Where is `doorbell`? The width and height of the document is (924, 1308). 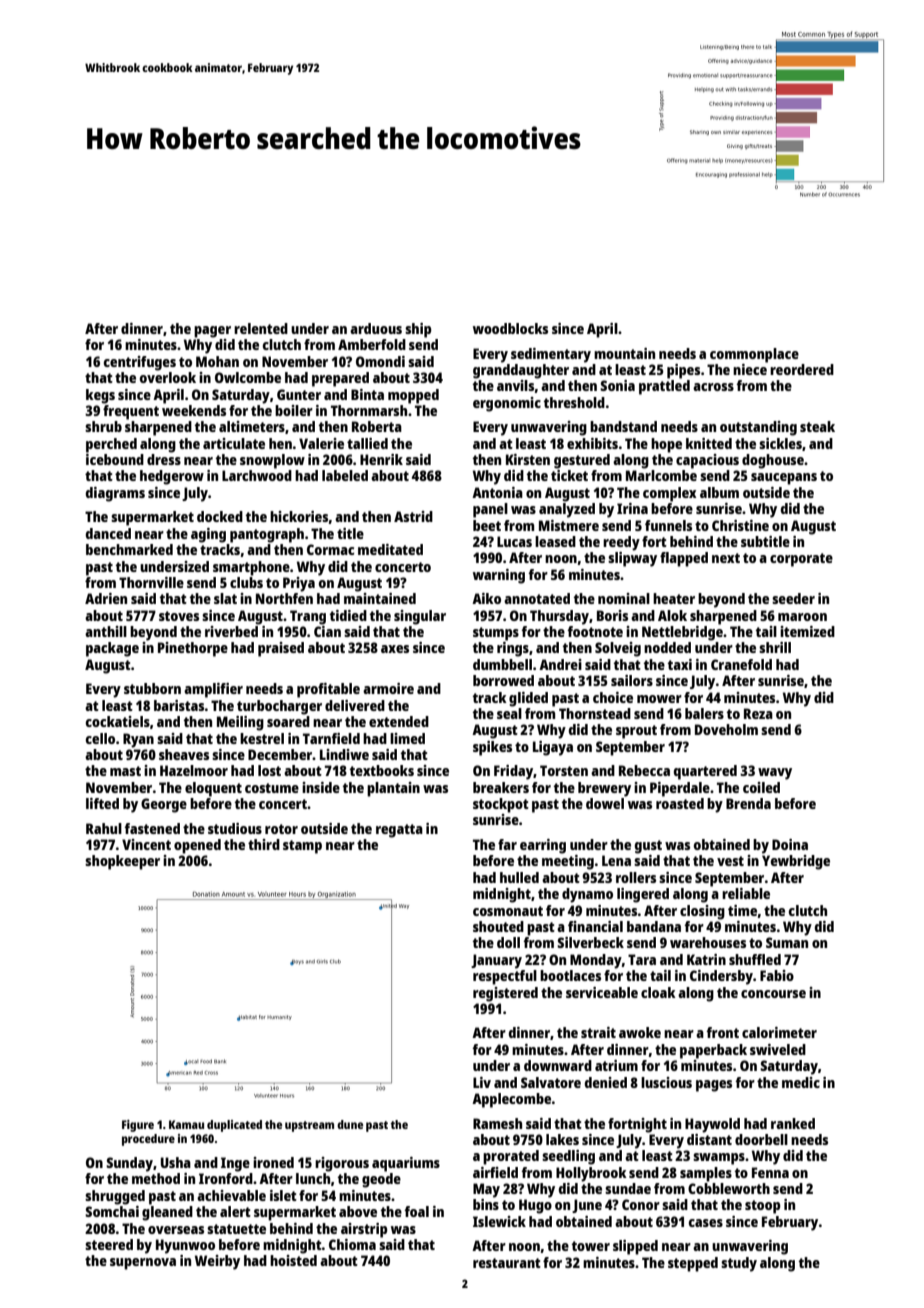 doorbell is located at coordinates (761, 1139).
